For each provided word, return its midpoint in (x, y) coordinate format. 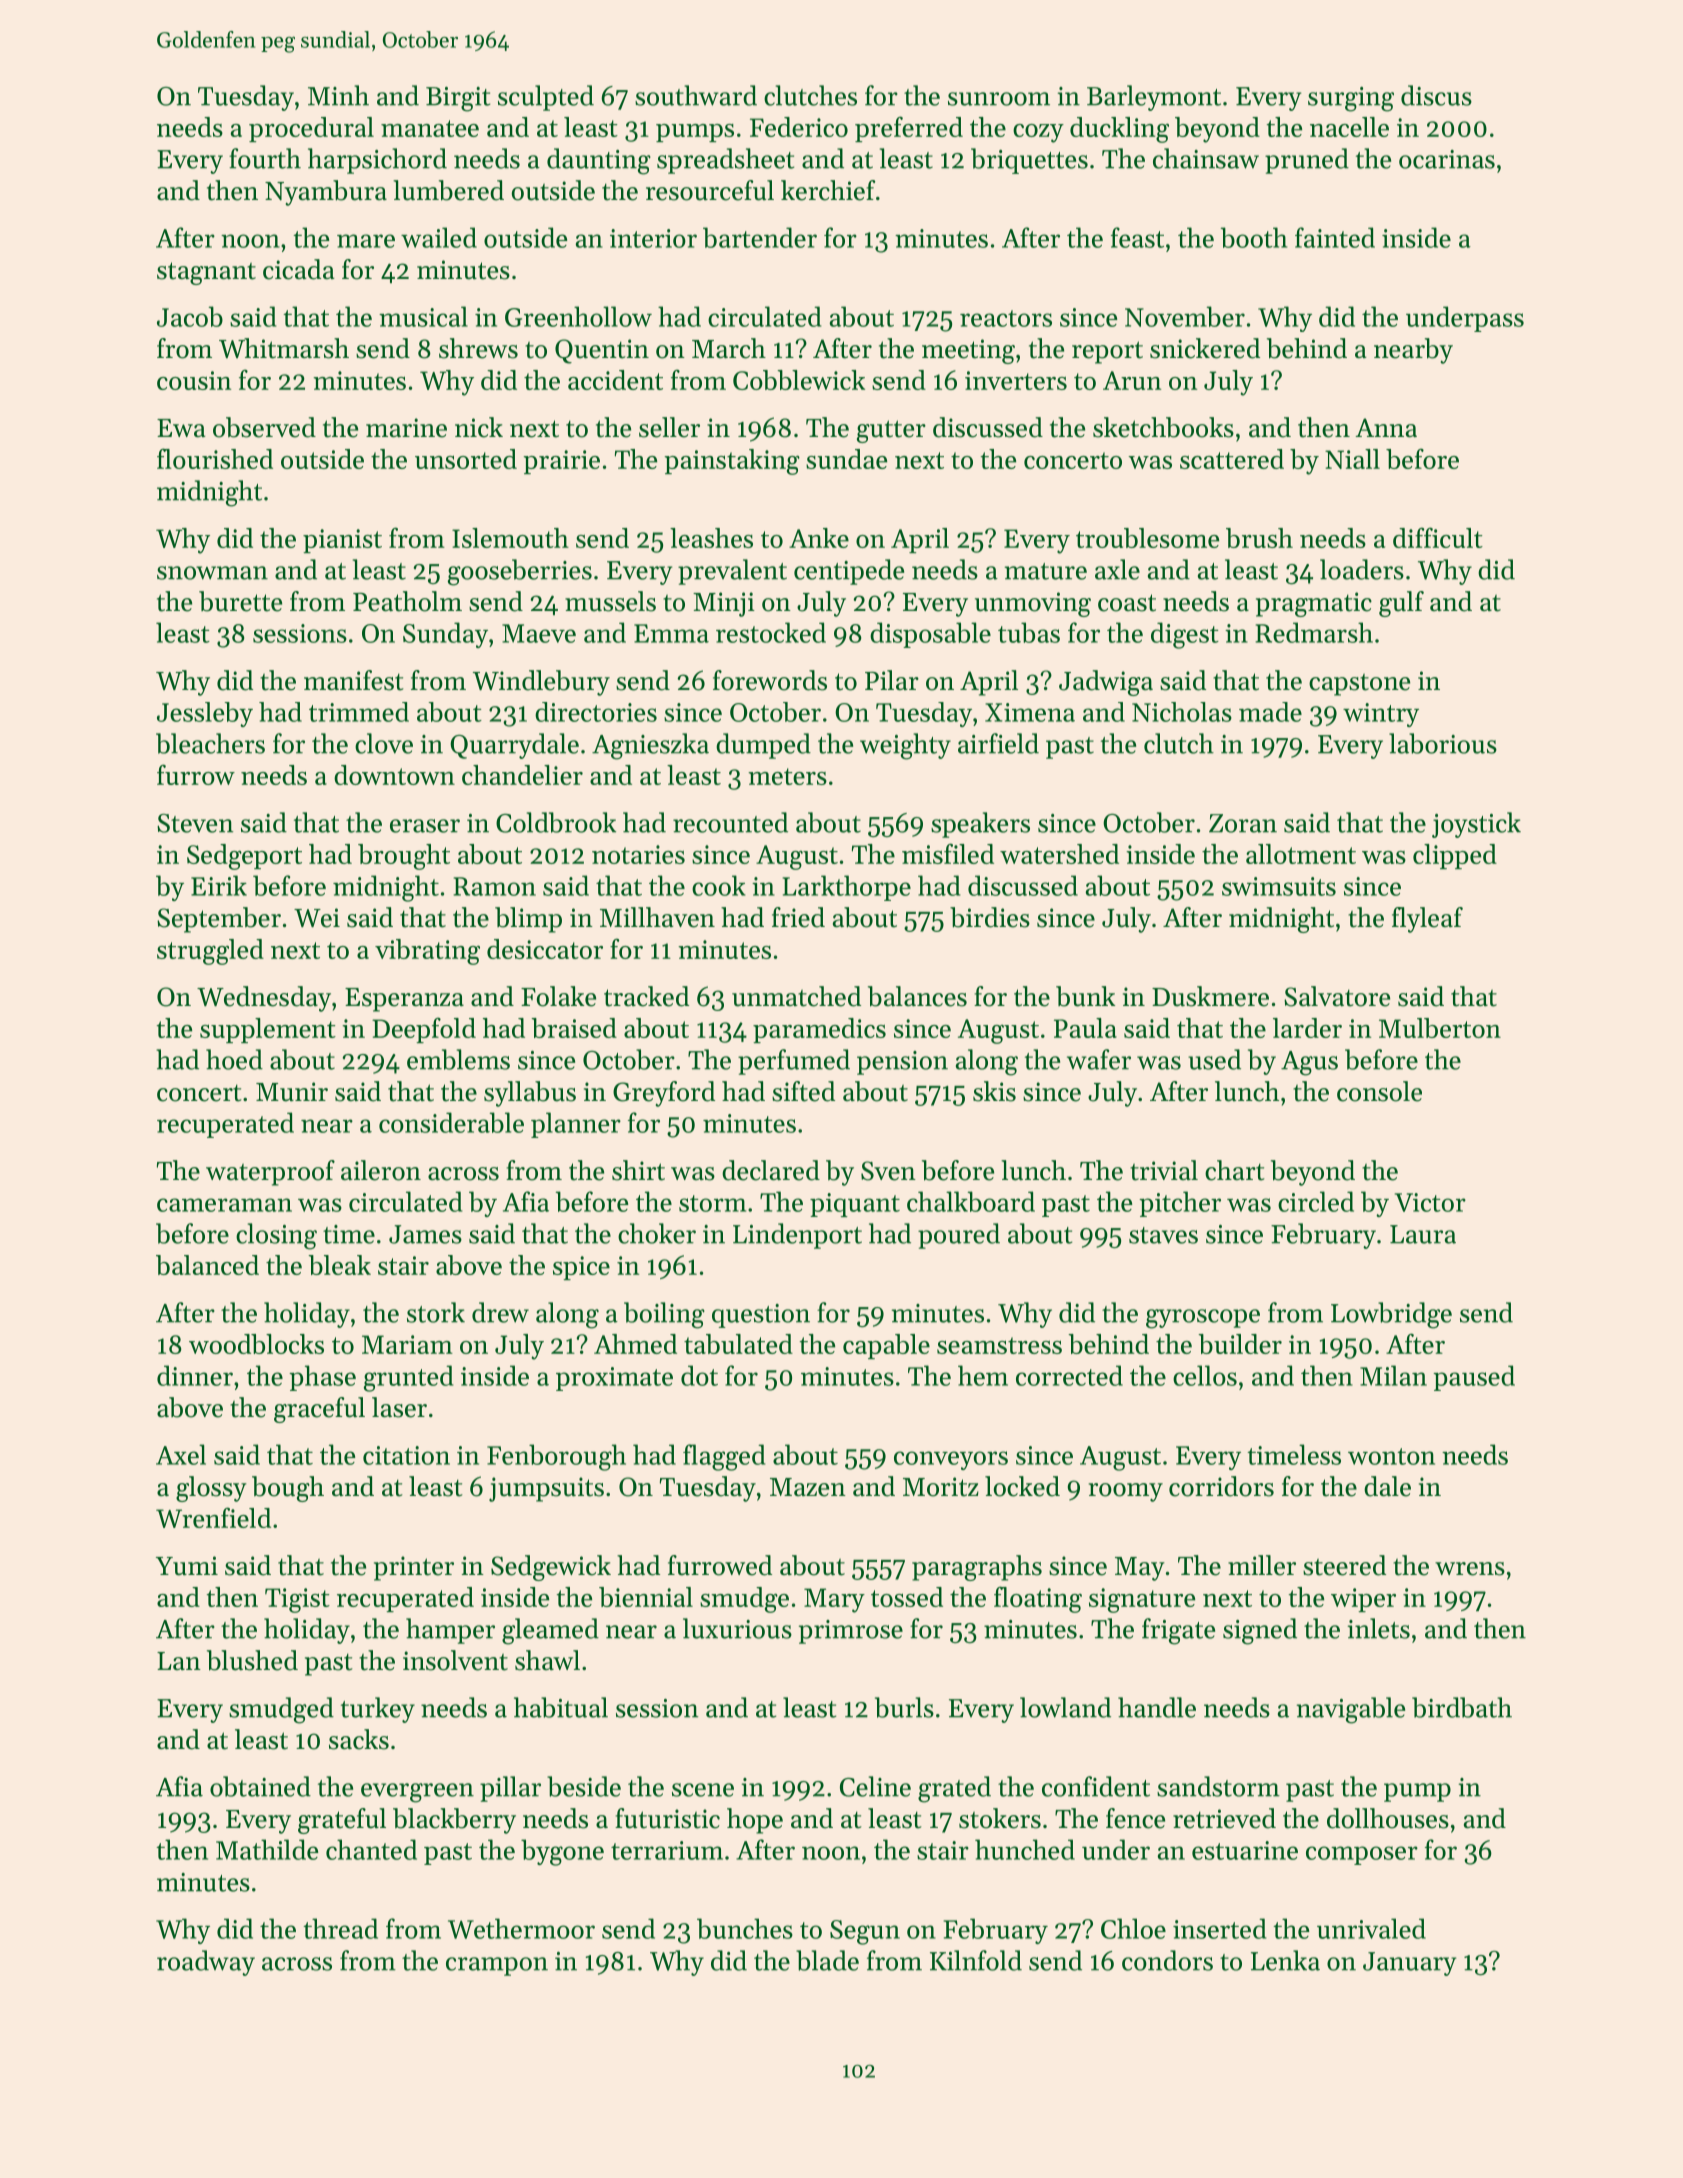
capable (886, 1346)
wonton (1391, 1456)
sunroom (999, 99)
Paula (1085, 1028)
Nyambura (326, 193)
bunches (745, 1928)
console (1379, 1091)
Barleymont (1154, 98)
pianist (342, 541)
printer (414, 1568)
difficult (1438, 537)
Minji (724, 604)
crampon (497, 1966)
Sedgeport (244, 857)
